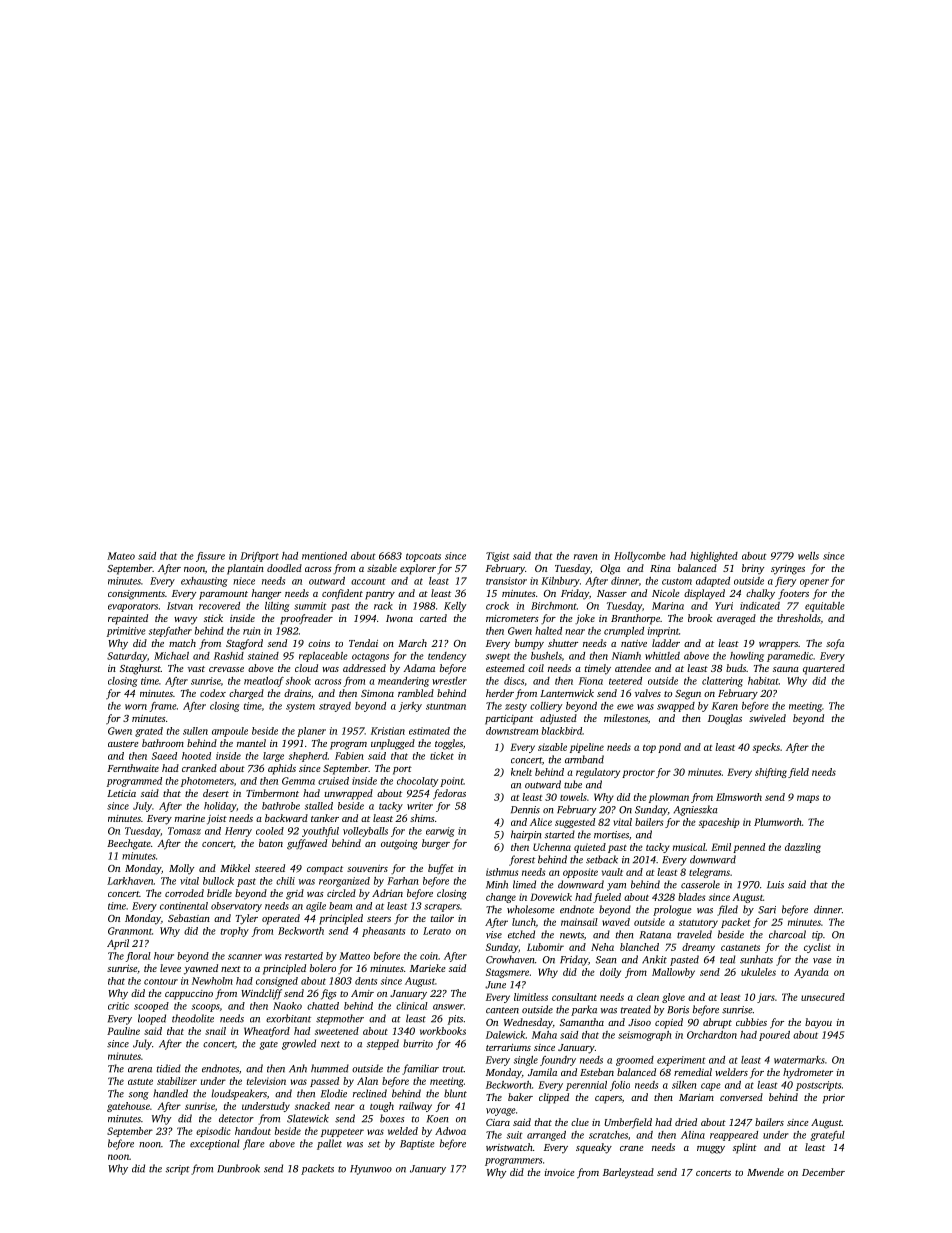  I want to click on primitive, so click(126, 632).
